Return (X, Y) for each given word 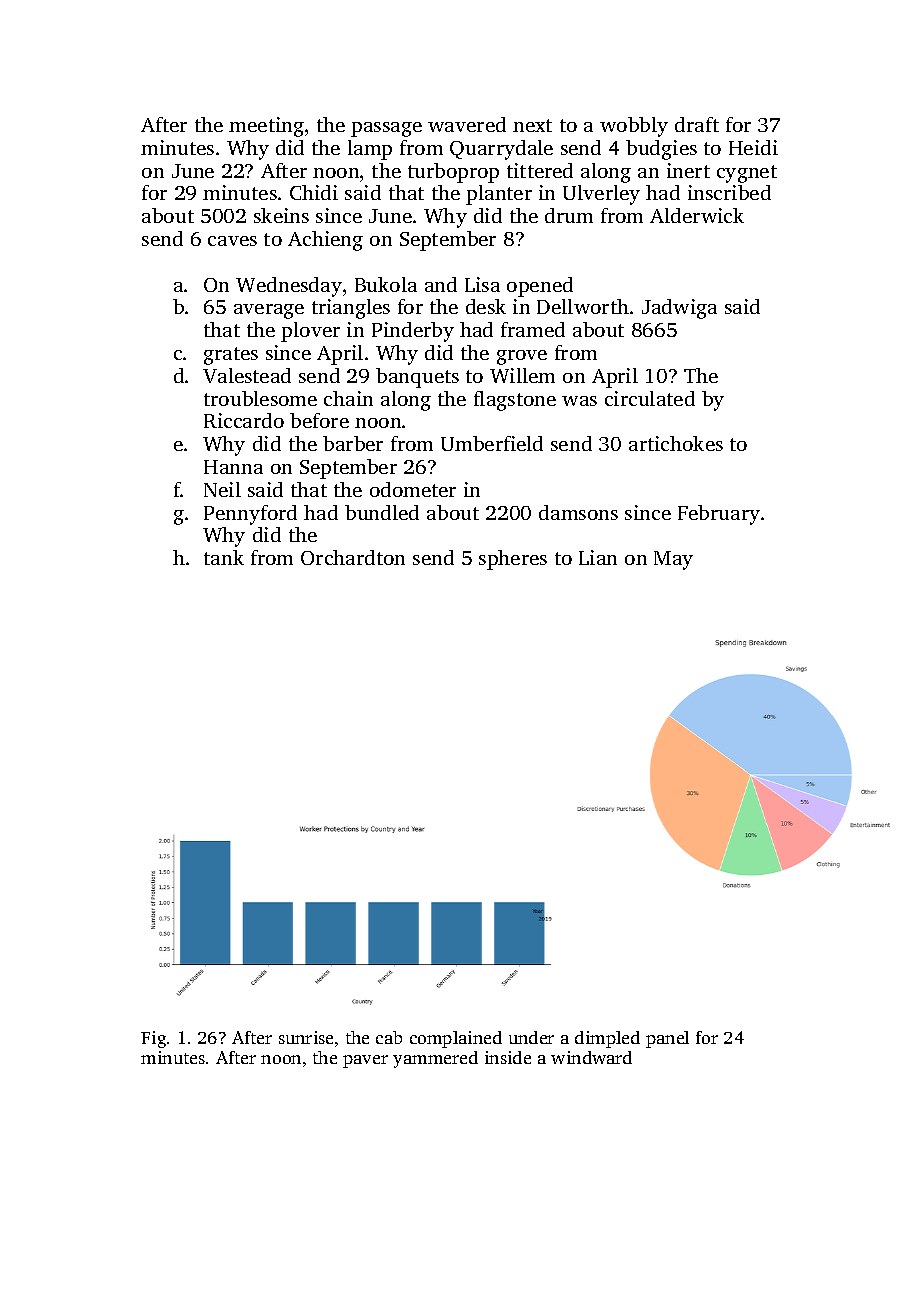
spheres (513, 560)
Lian (598, 557)
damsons (578, 512)
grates (231, 356)
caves (232, 241)
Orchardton (353, 557)
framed (533, 329)
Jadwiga (679, 309)
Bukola (386, 284)
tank (224, 557)
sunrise (306, 1037)
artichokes (676, 443)
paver (365, 1061)
